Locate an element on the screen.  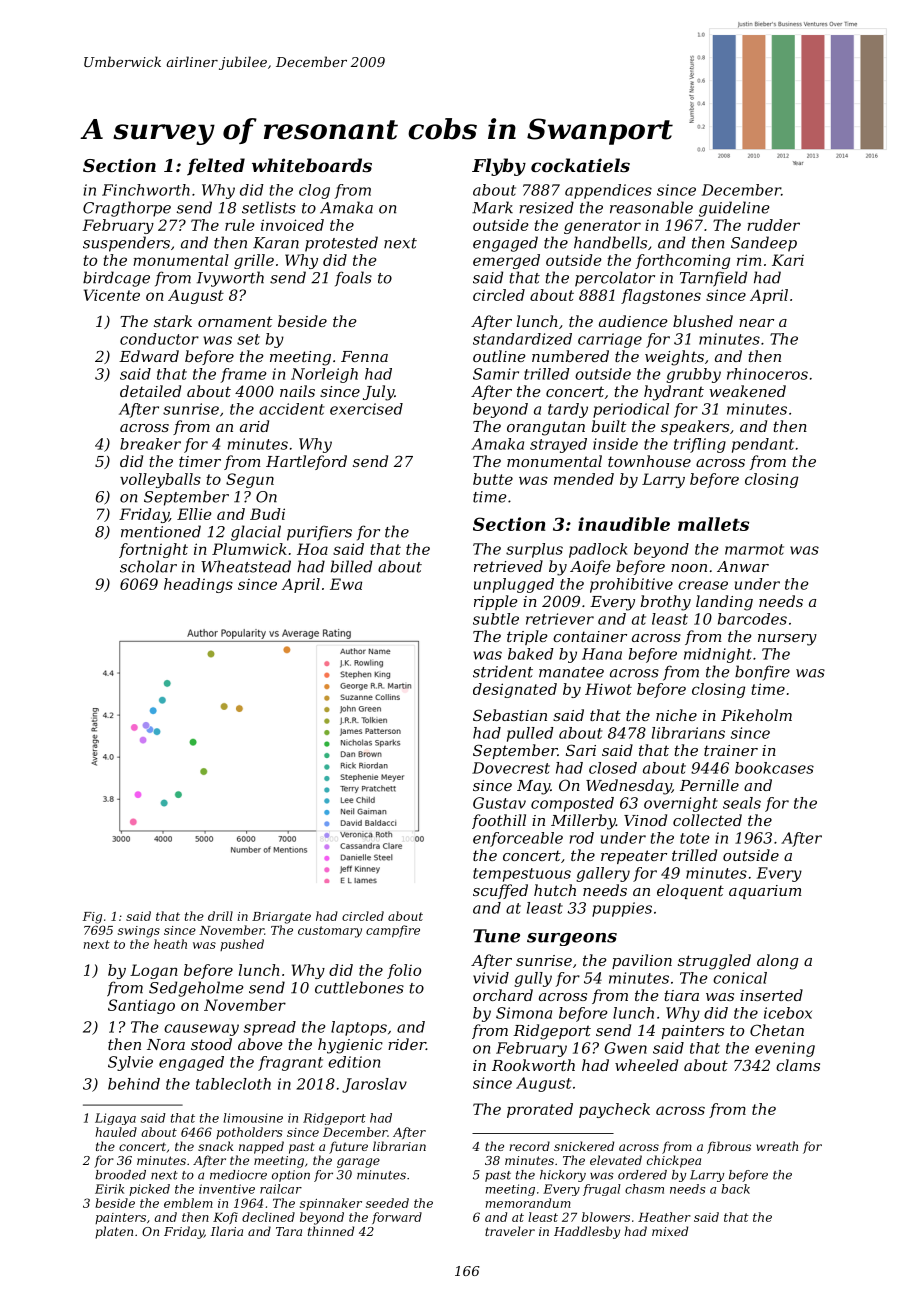
headings is located at coordinates (198, 585).
